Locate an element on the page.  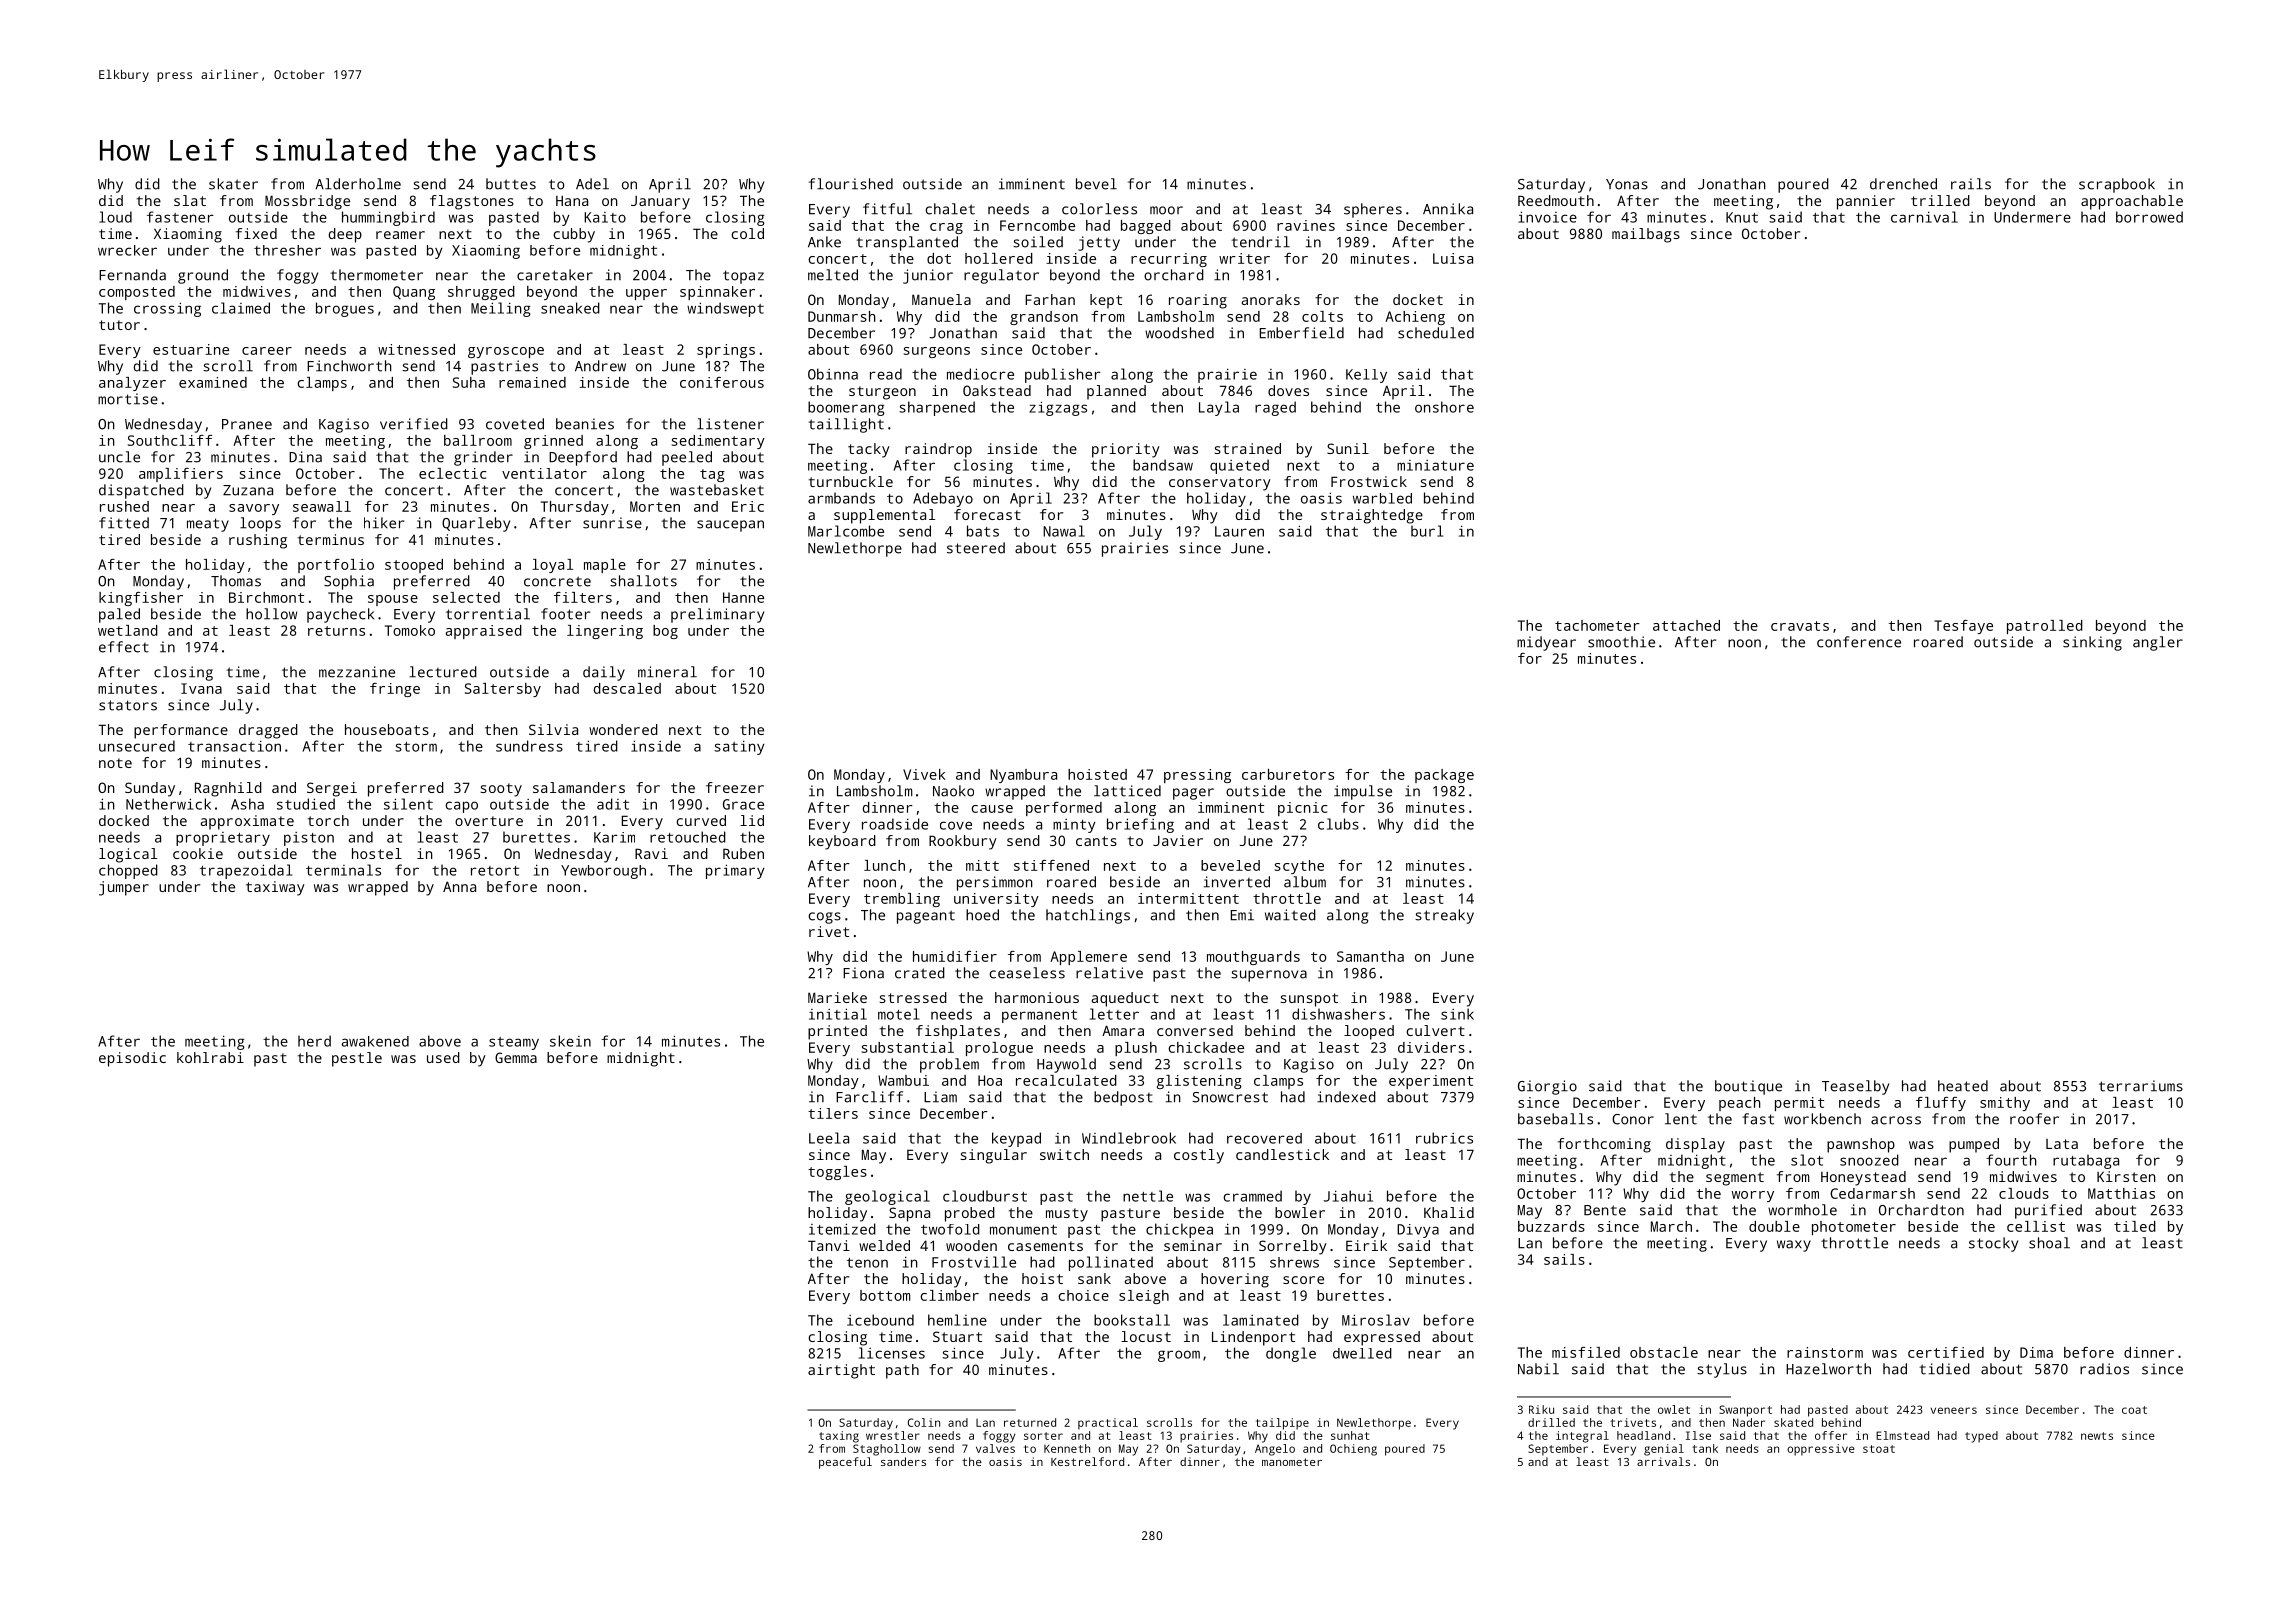
awakened is located at coordinates (375, 1041).
